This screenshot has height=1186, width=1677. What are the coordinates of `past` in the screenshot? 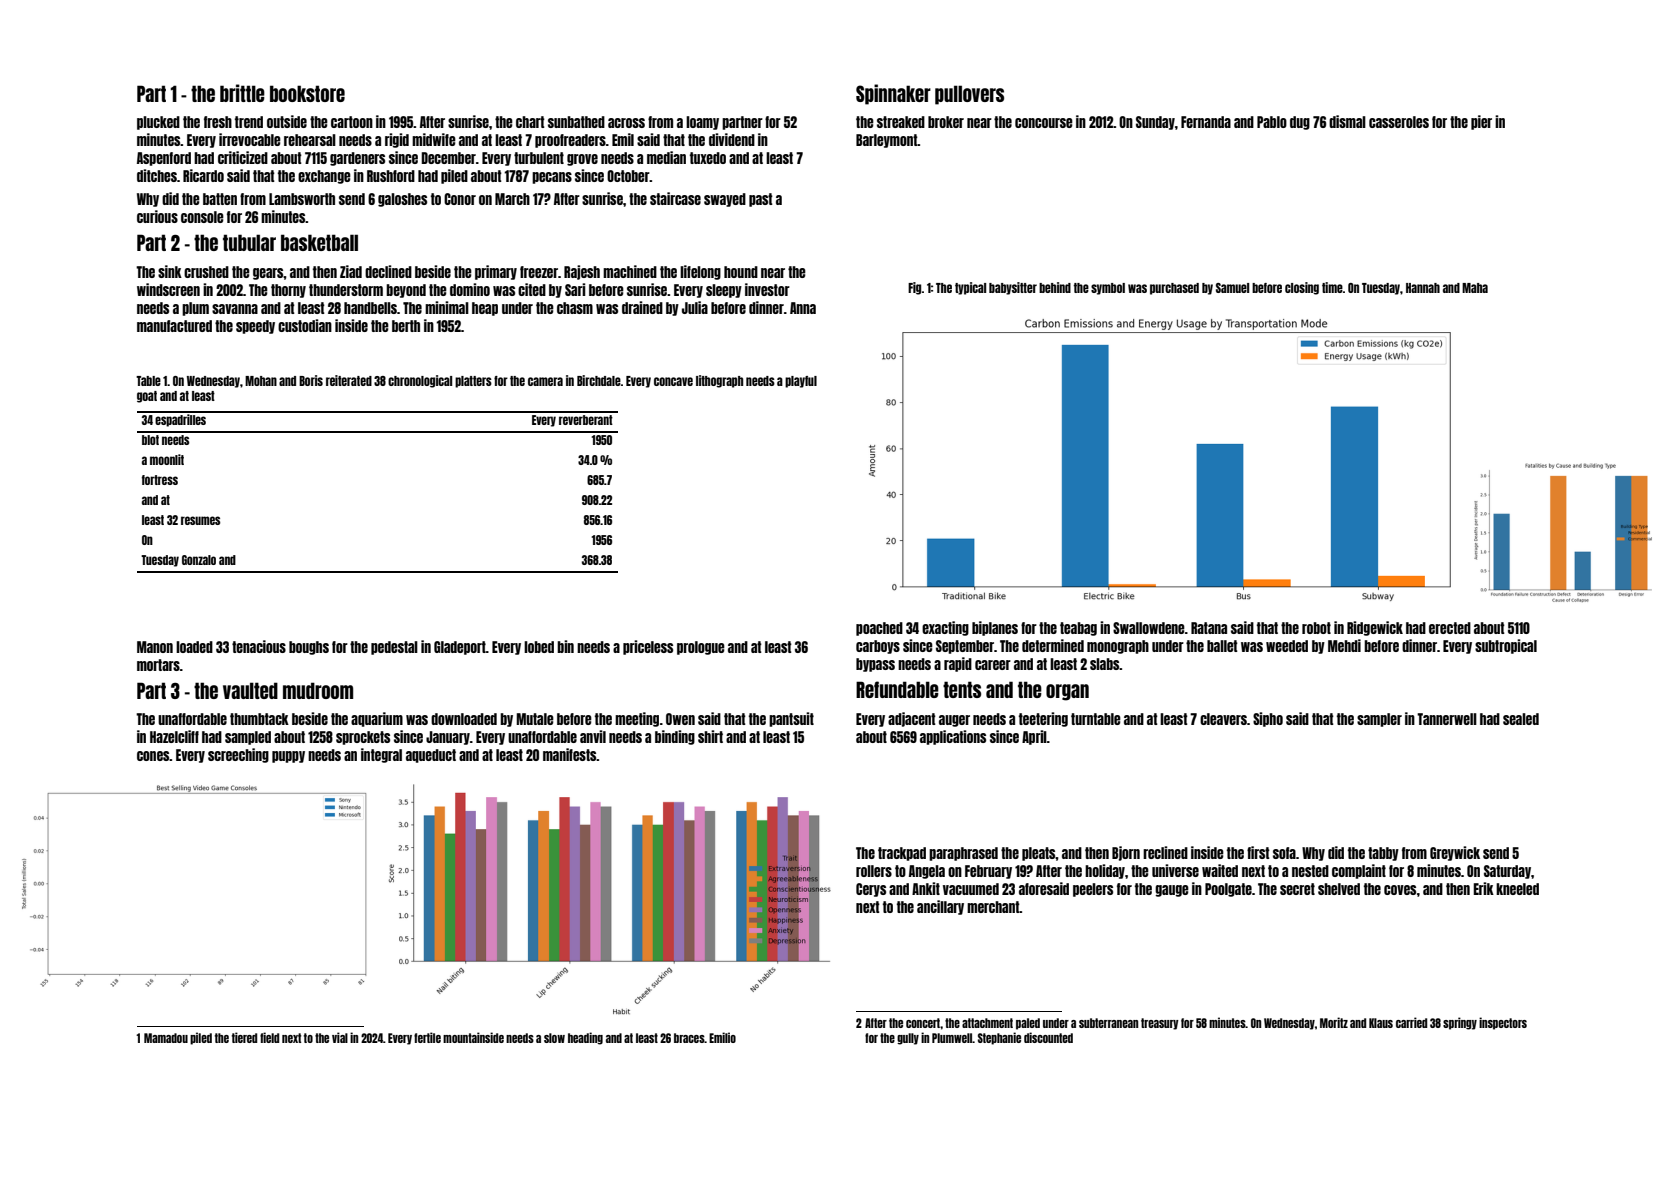 It's located at (761, 200).
